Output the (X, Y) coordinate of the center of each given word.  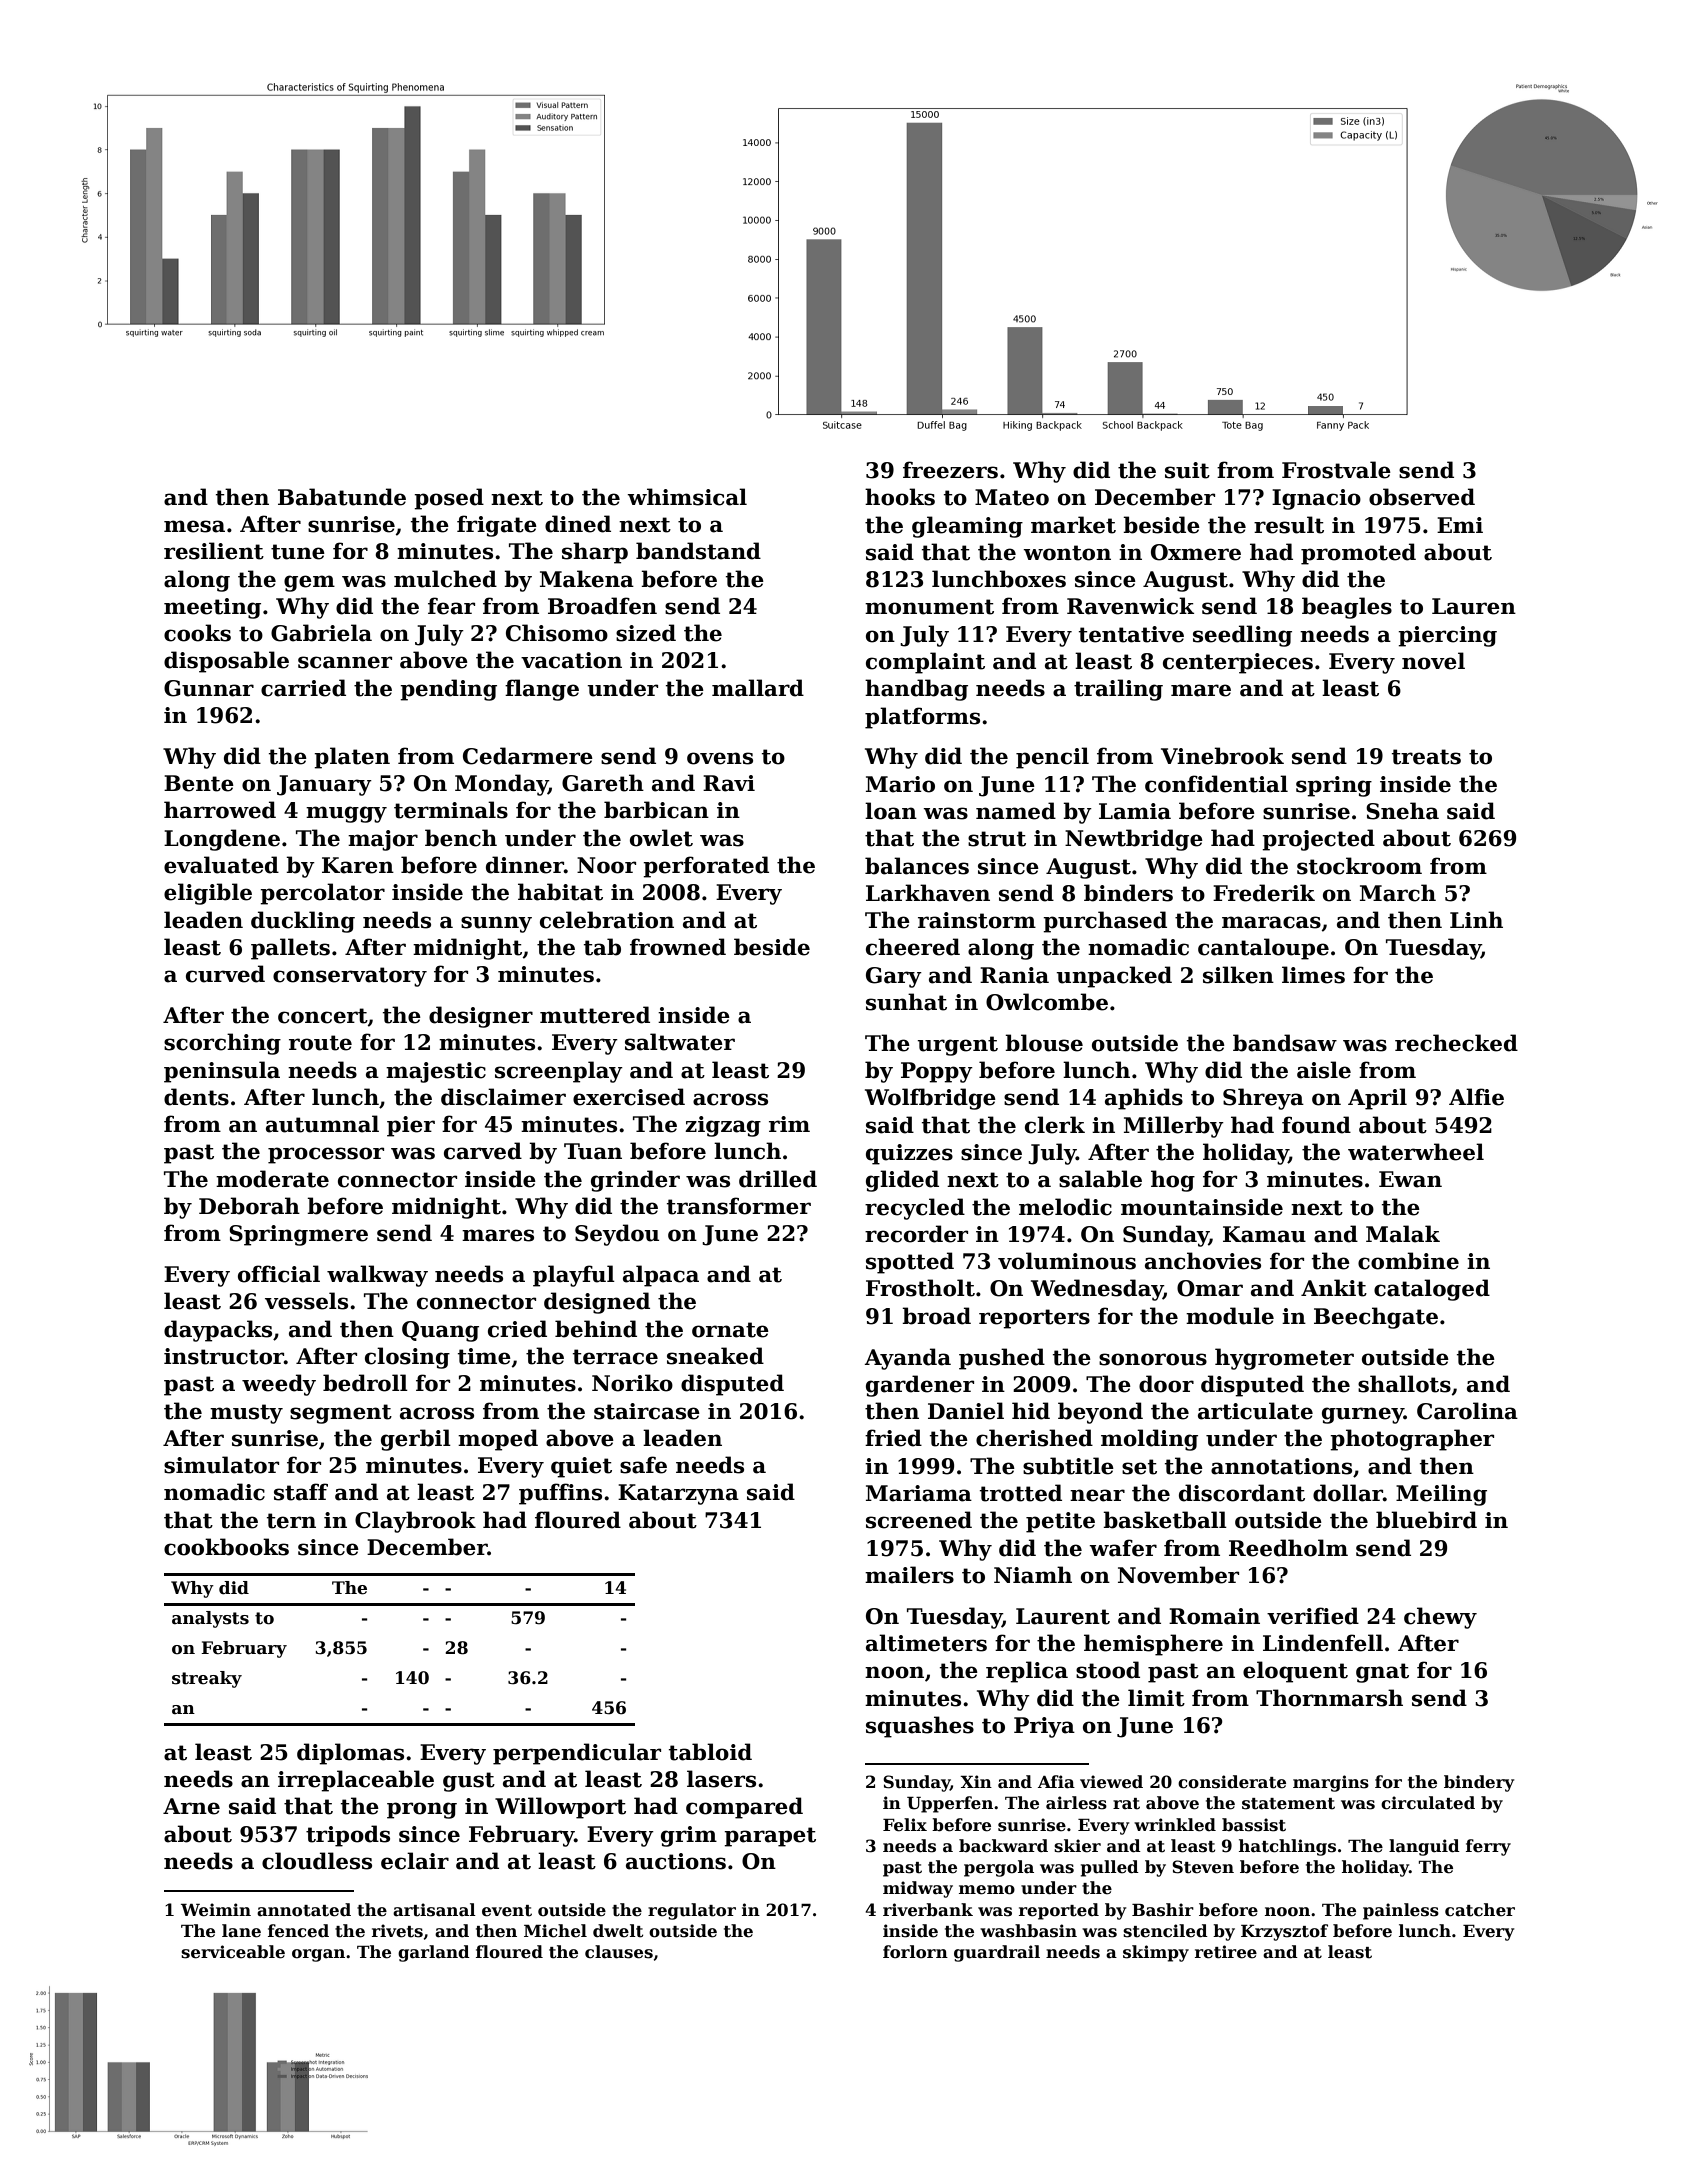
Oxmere (1196, 552)
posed (449, 499)
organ (318, 1955)
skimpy (1156, 1953)
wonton (1067, 553)
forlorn (915, 1952)
